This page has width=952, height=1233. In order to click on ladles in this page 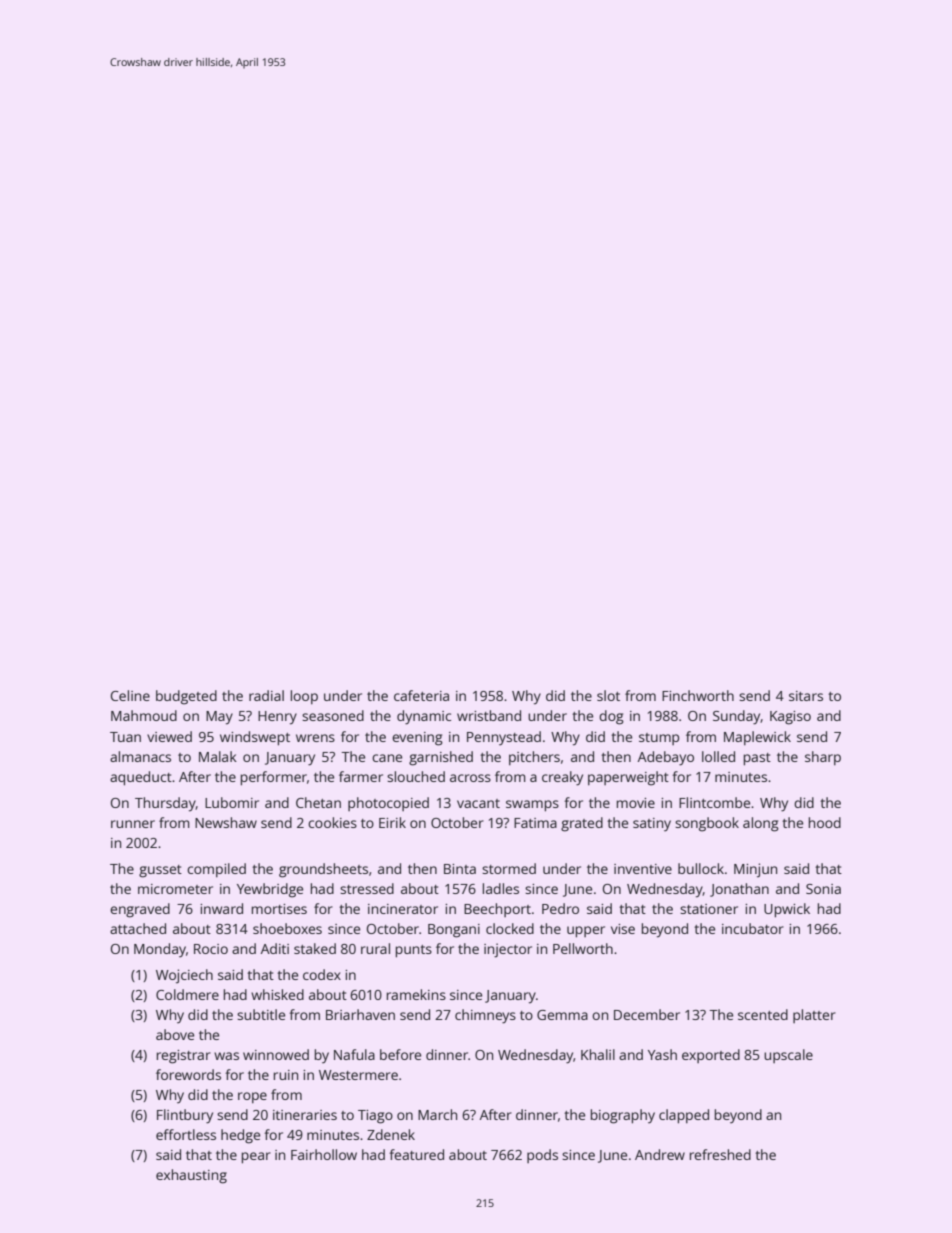, I will do `click(501, 888)`.
